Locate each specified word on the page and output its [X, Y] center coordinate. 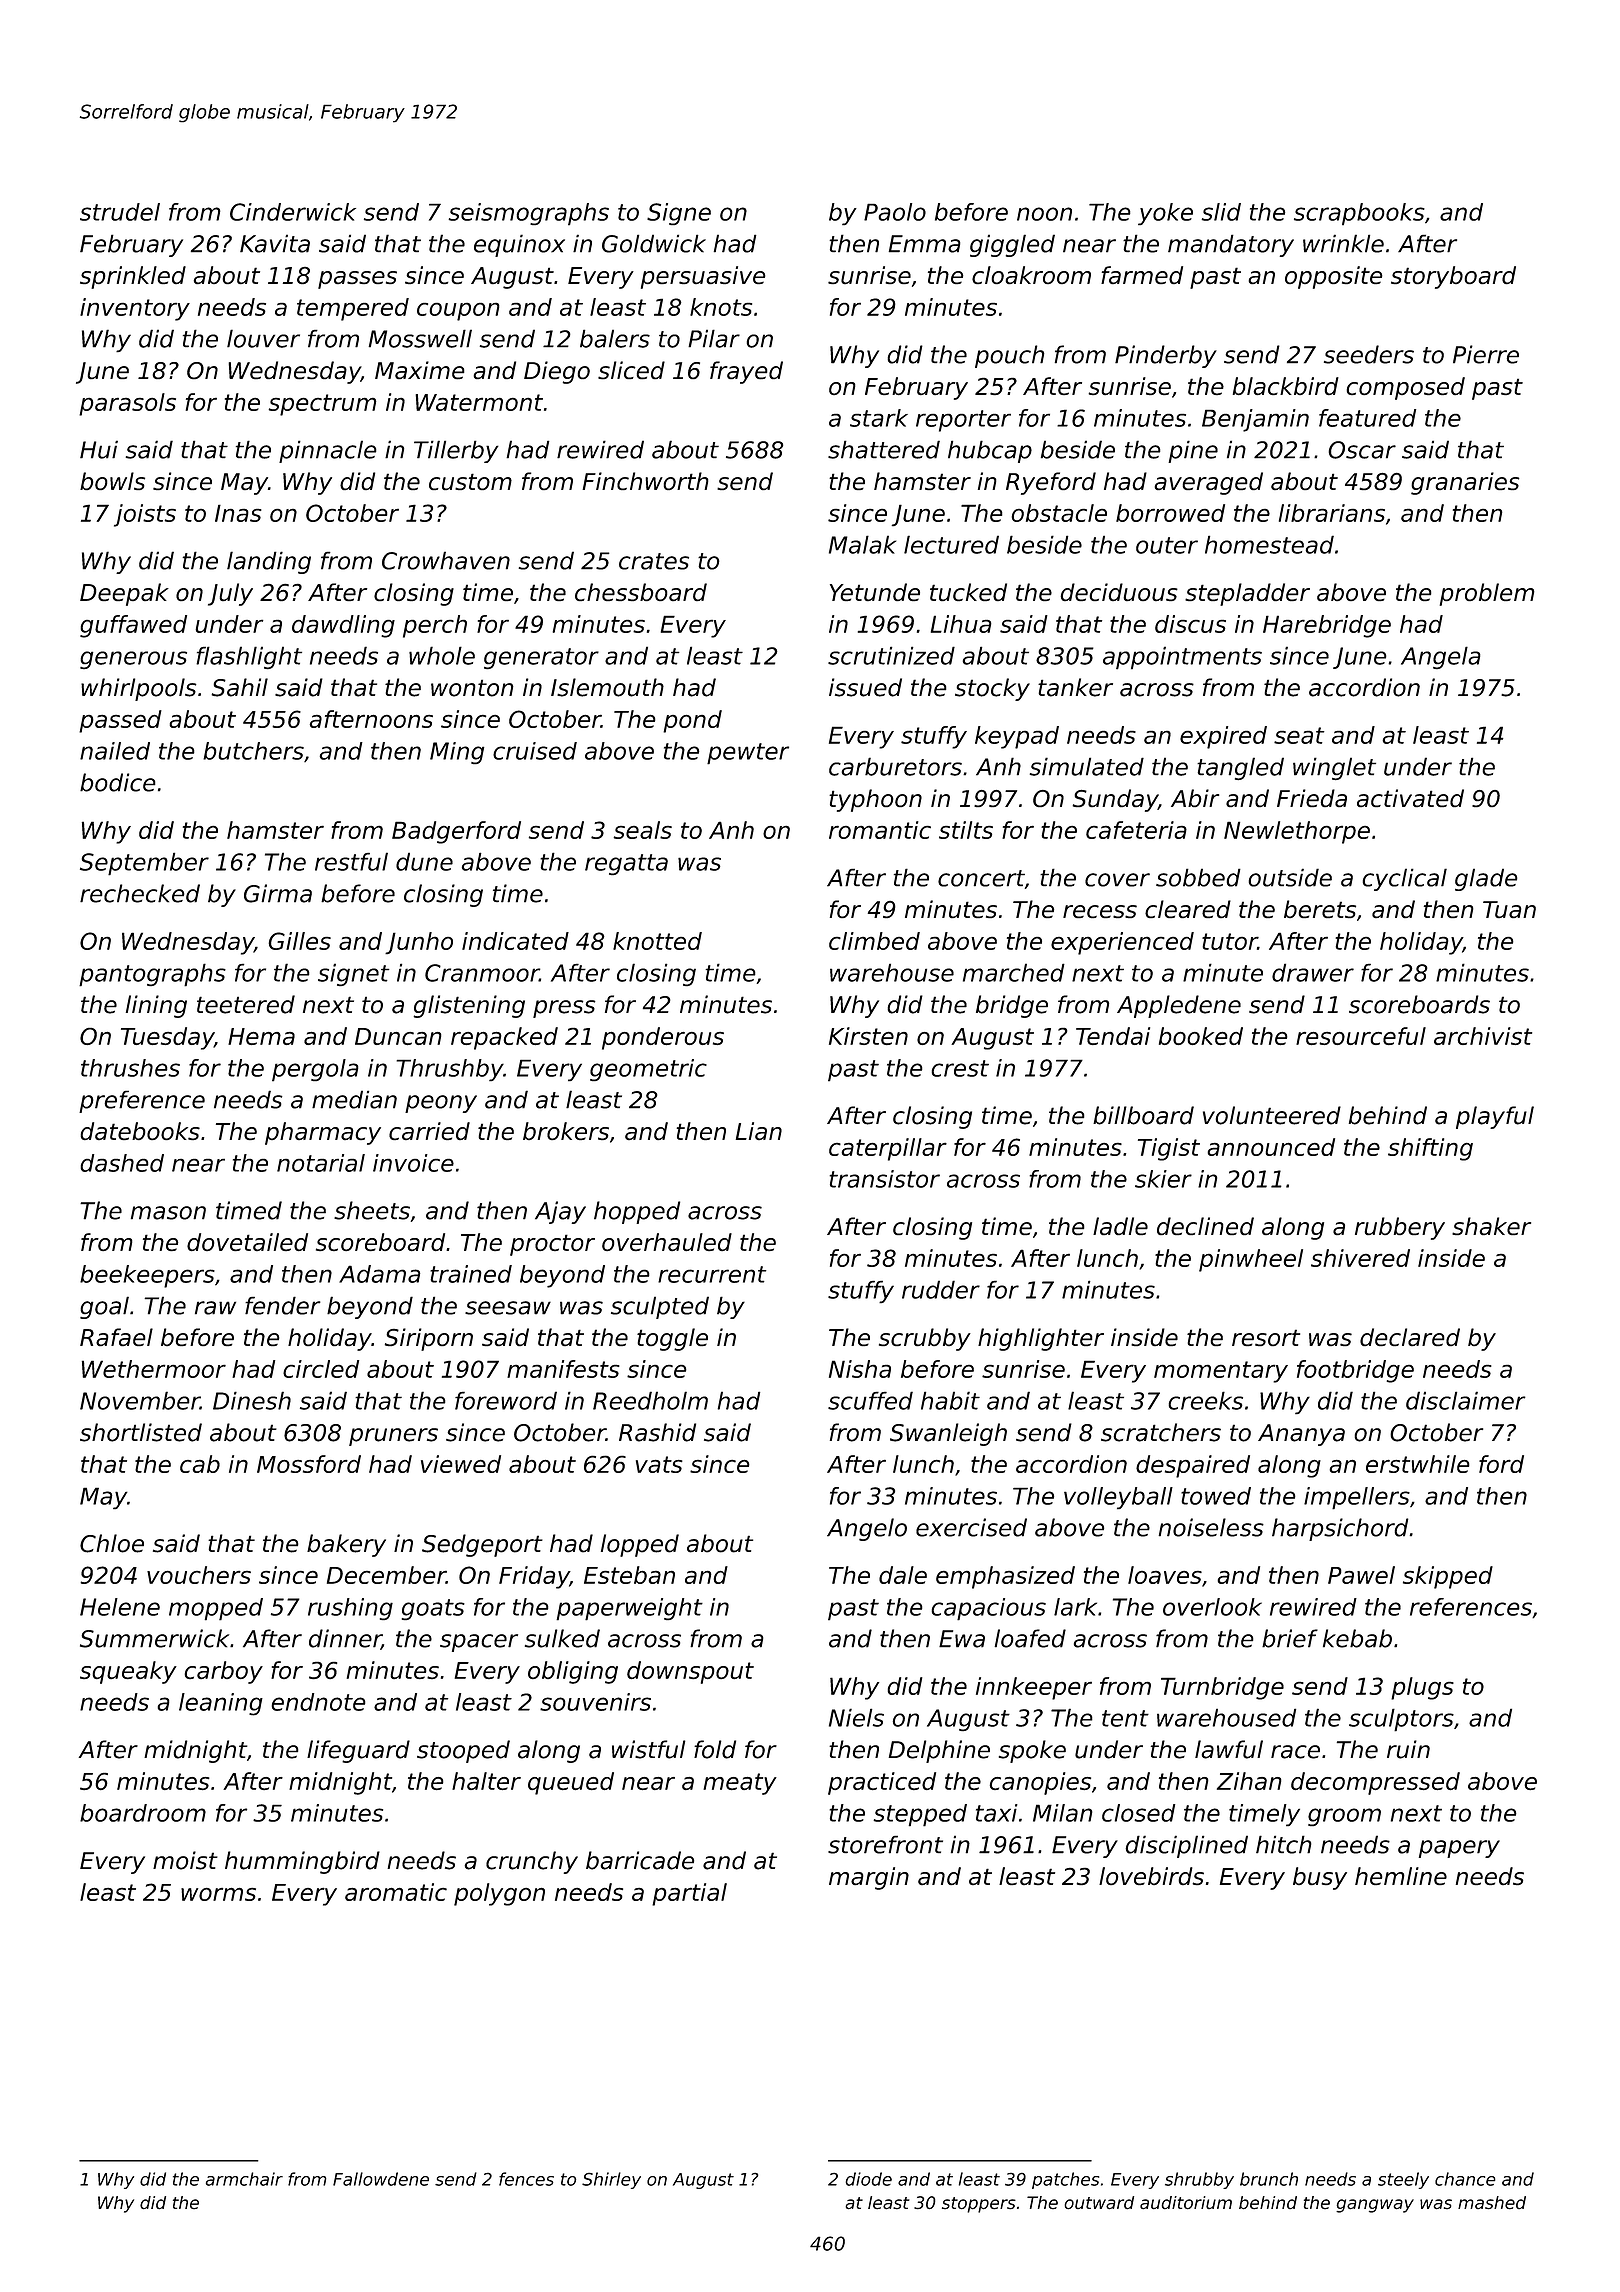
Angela [1441, 657]
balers [615, 338]
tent [1125, 1718]
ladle [1120, 1226]
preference [142, 1102]
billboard [1143, 1115]
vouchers [199, 1575]
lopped [640, 1545]
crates [654, 561]
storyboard [1453, 277]
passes [357, 280]
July [230, 594]
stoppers [979, 2205]
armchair [244, 2179]
